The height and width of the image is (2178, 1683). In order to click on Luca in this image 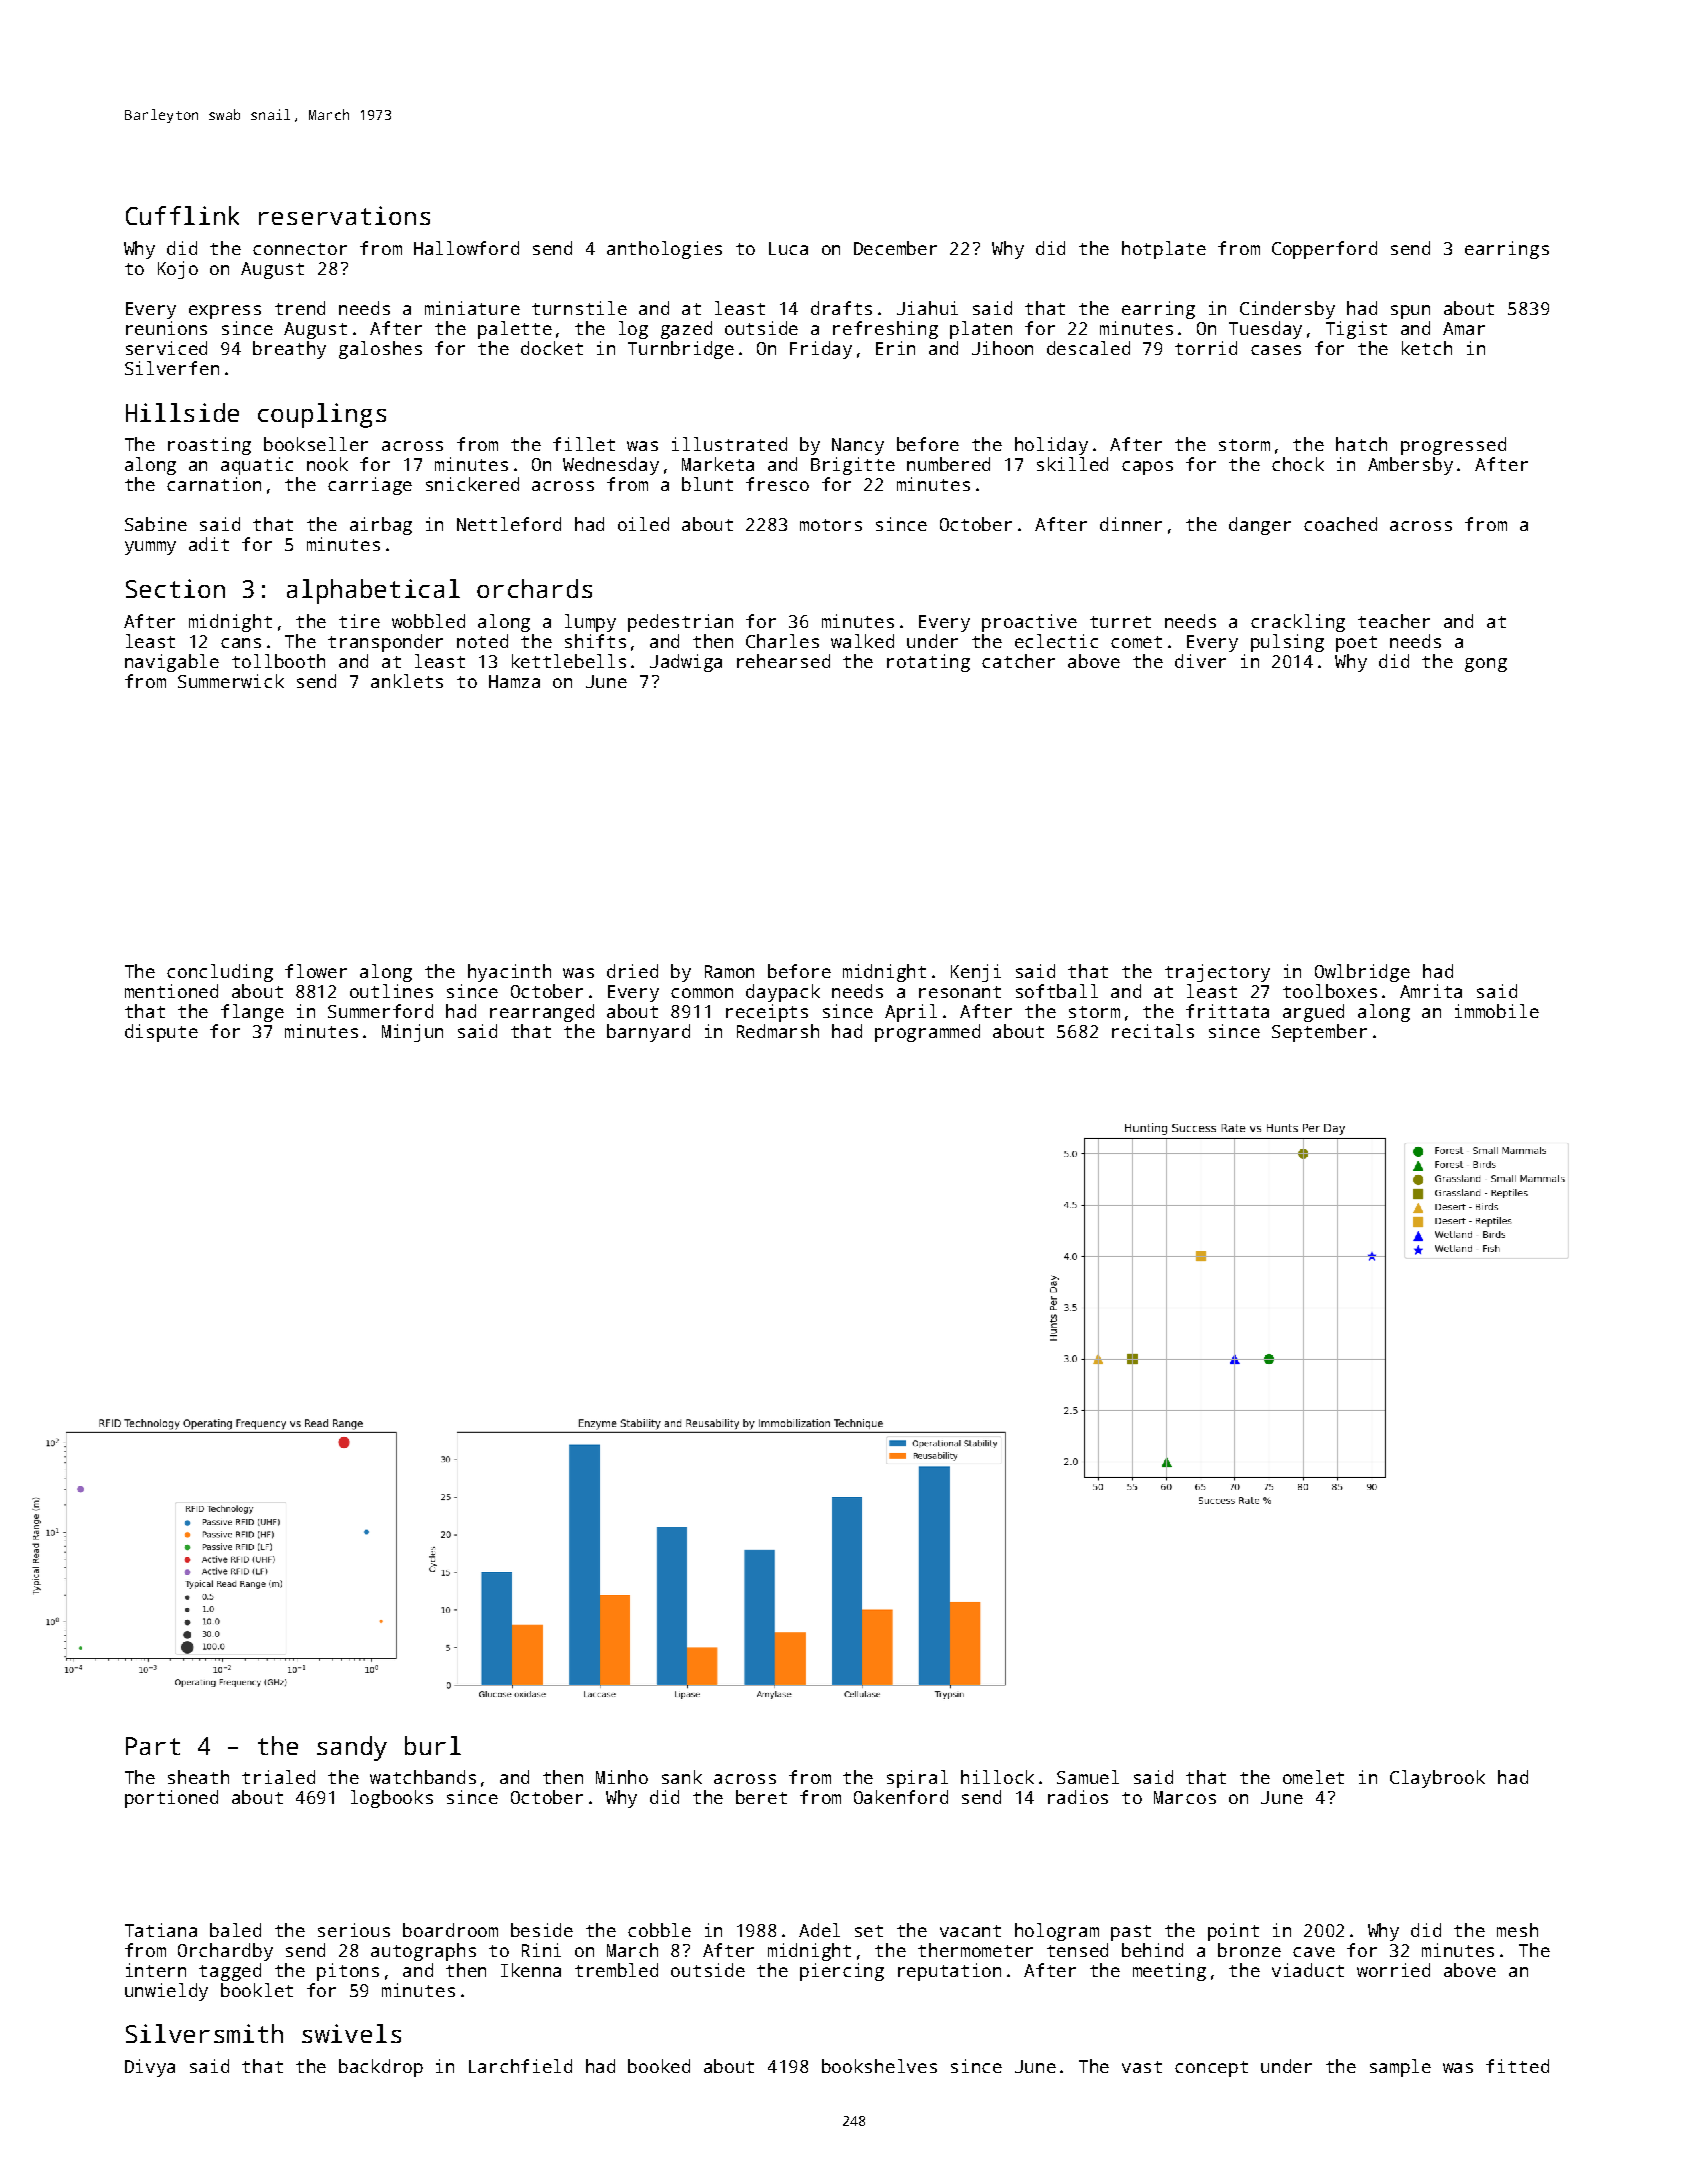, I will do `click(788, 248)`.
